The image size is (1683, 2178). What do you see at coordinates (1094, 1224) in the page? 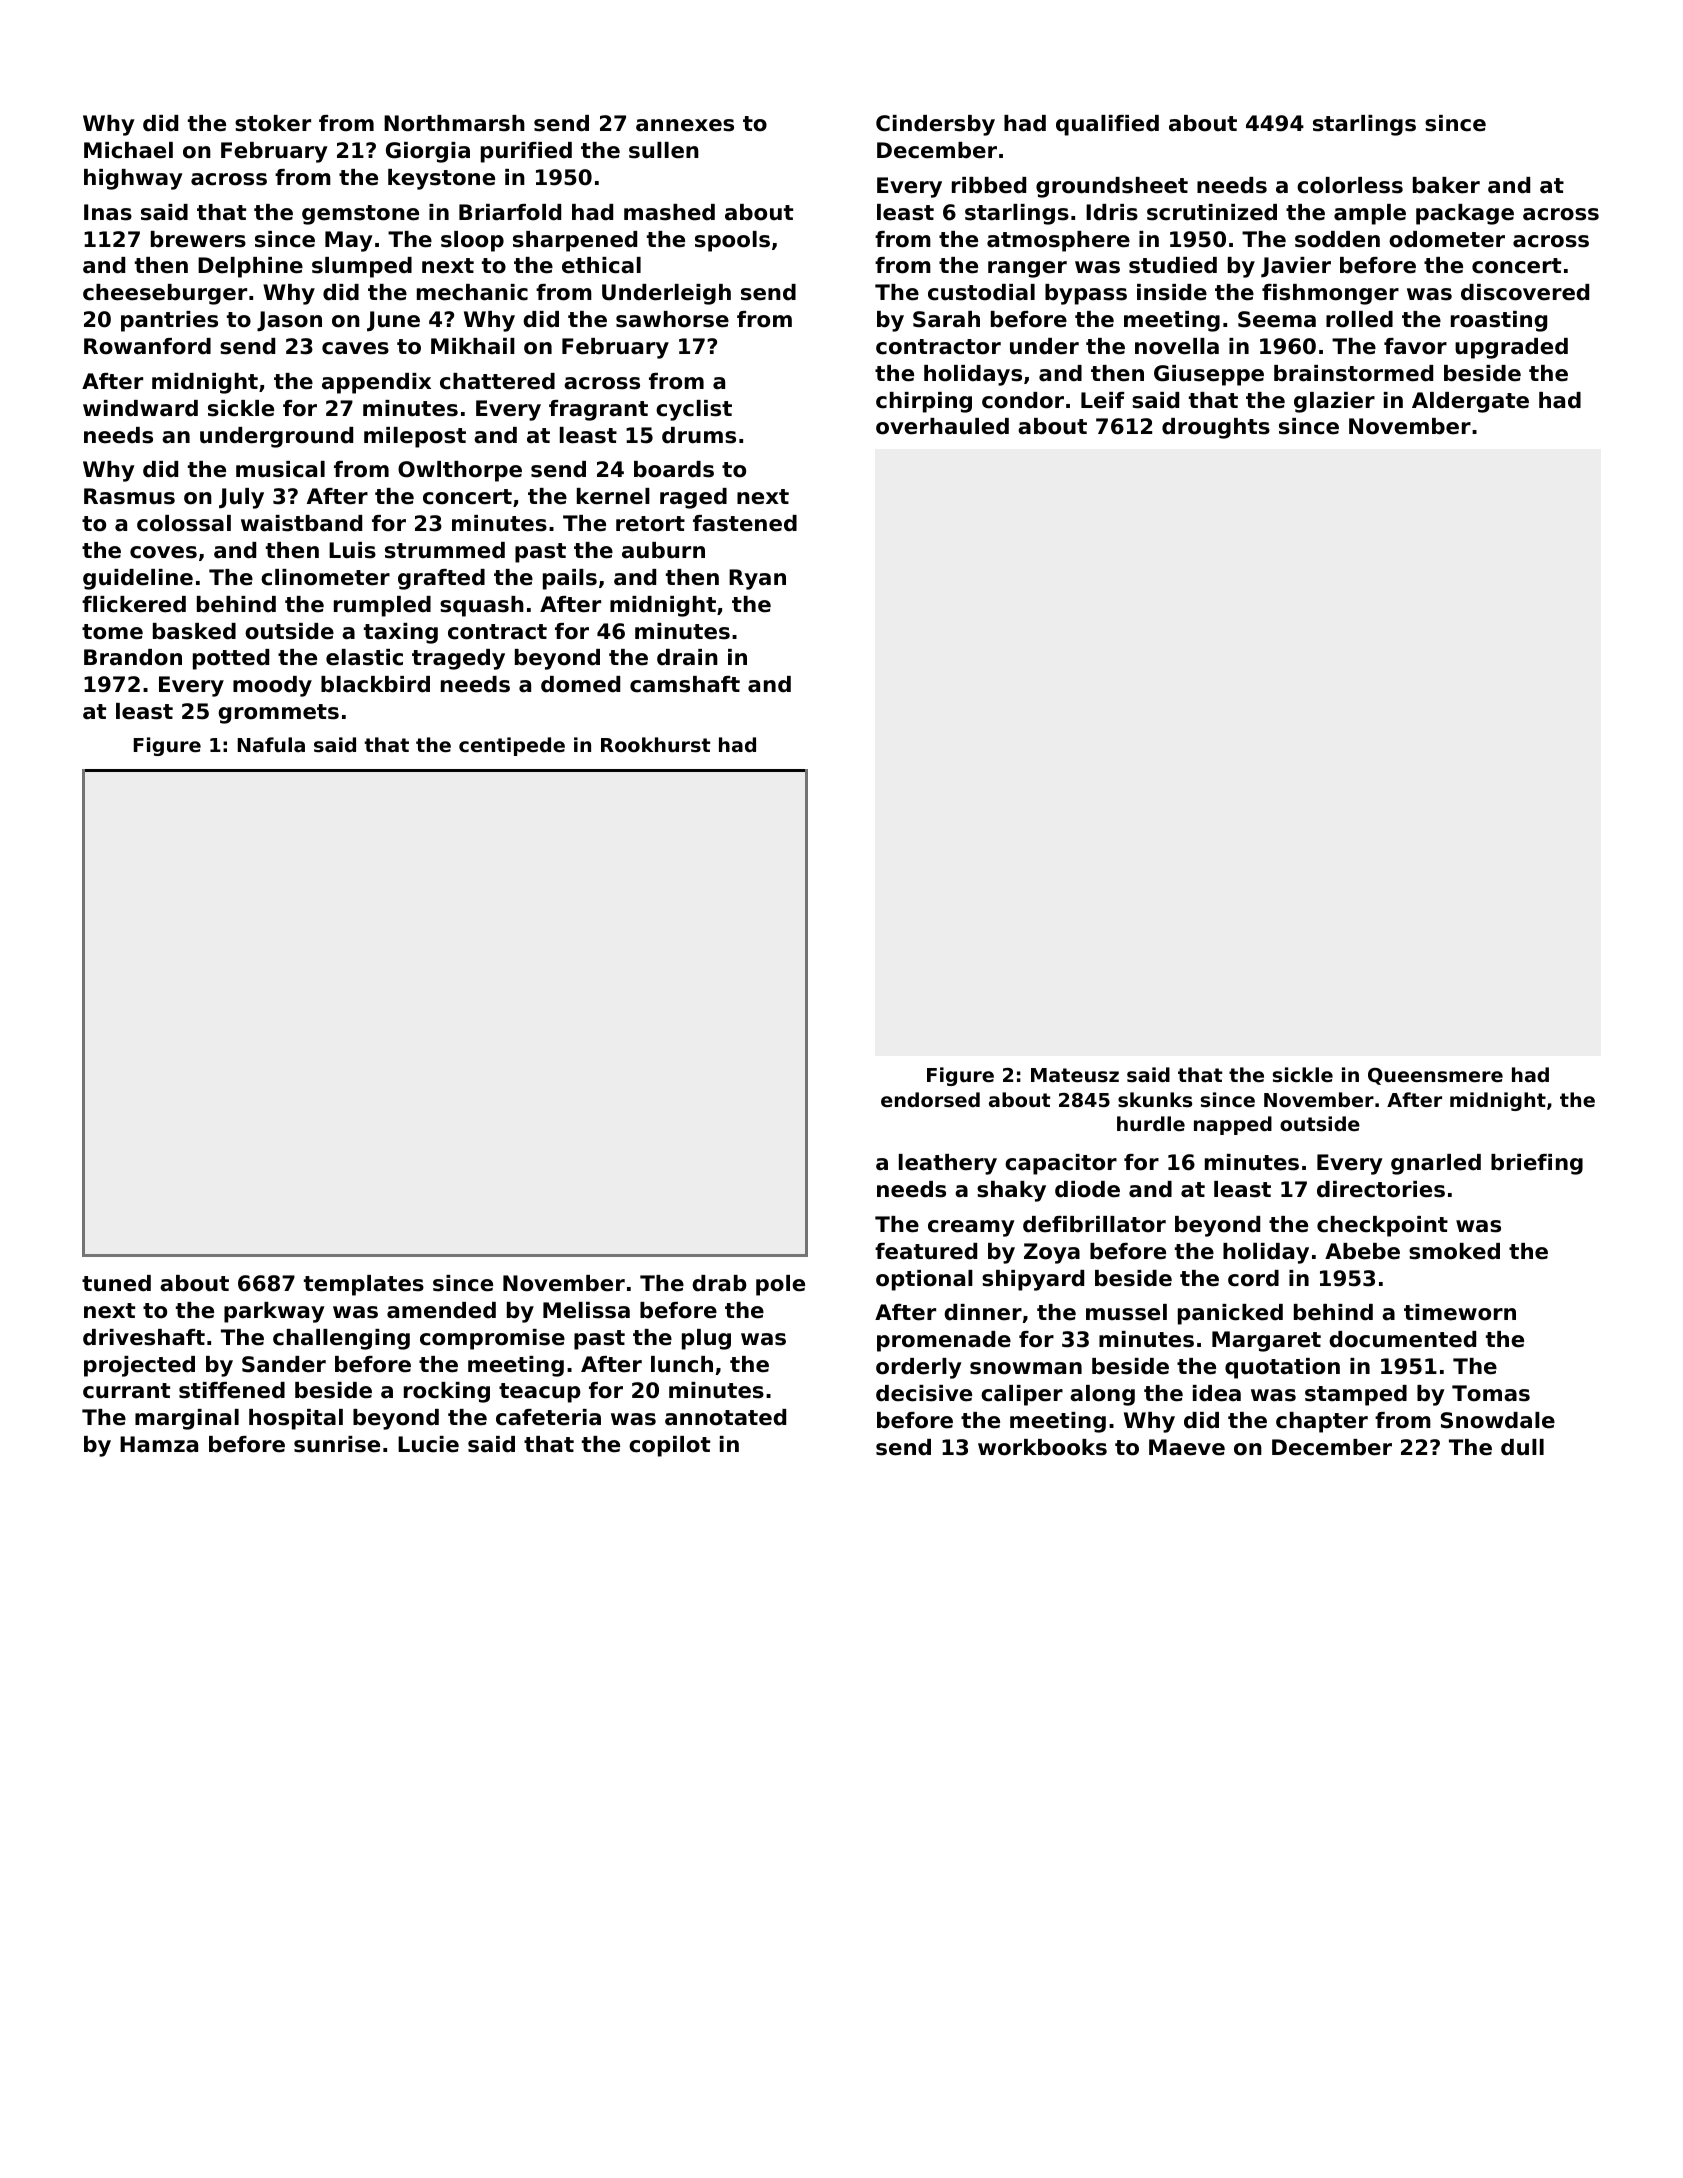
I see `defibrillator` at bounding box center [1094, 1224].
